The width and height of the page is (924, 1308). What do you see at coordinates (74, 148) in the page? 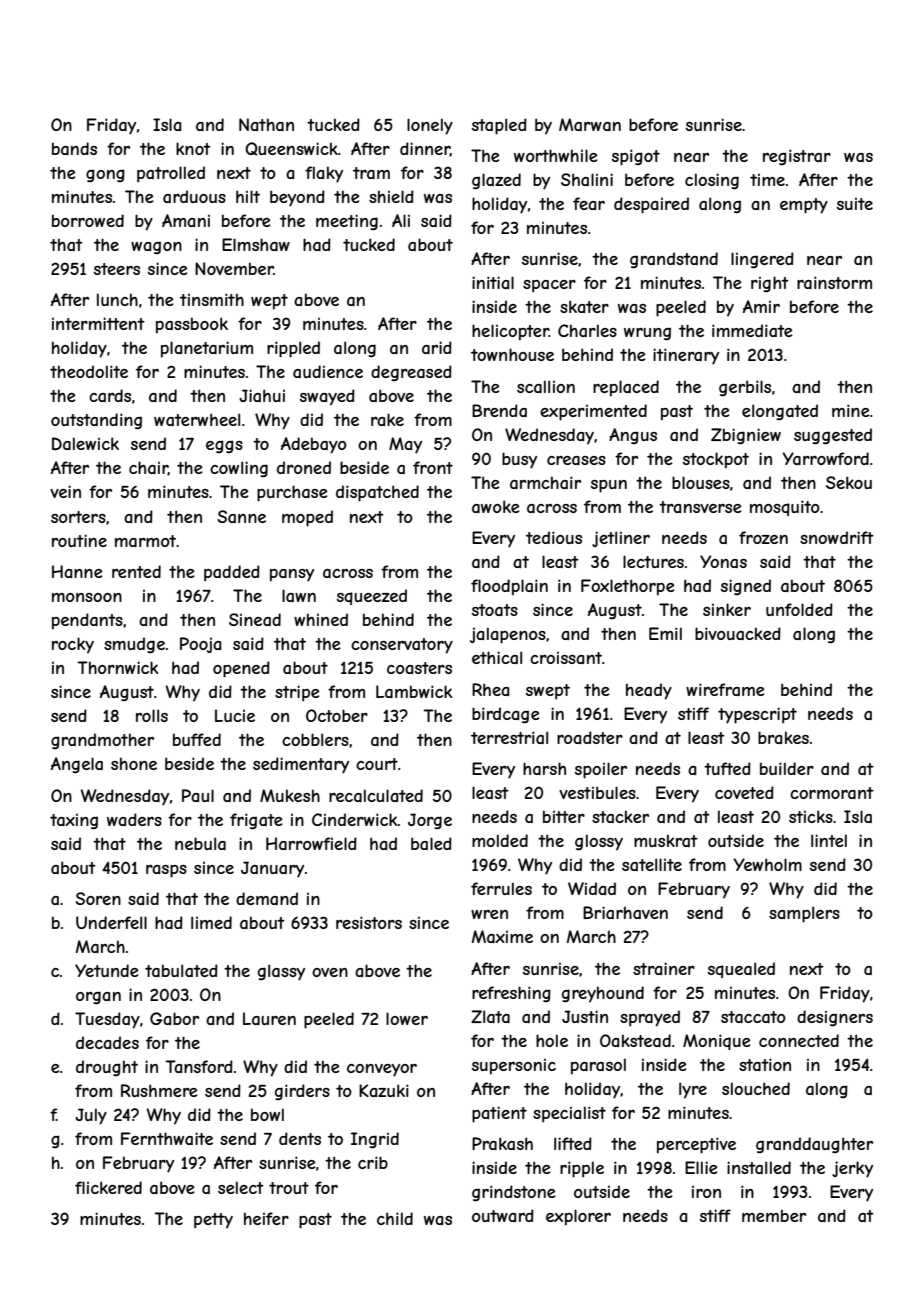
I see `bands` at bounding box center [74, 148].
